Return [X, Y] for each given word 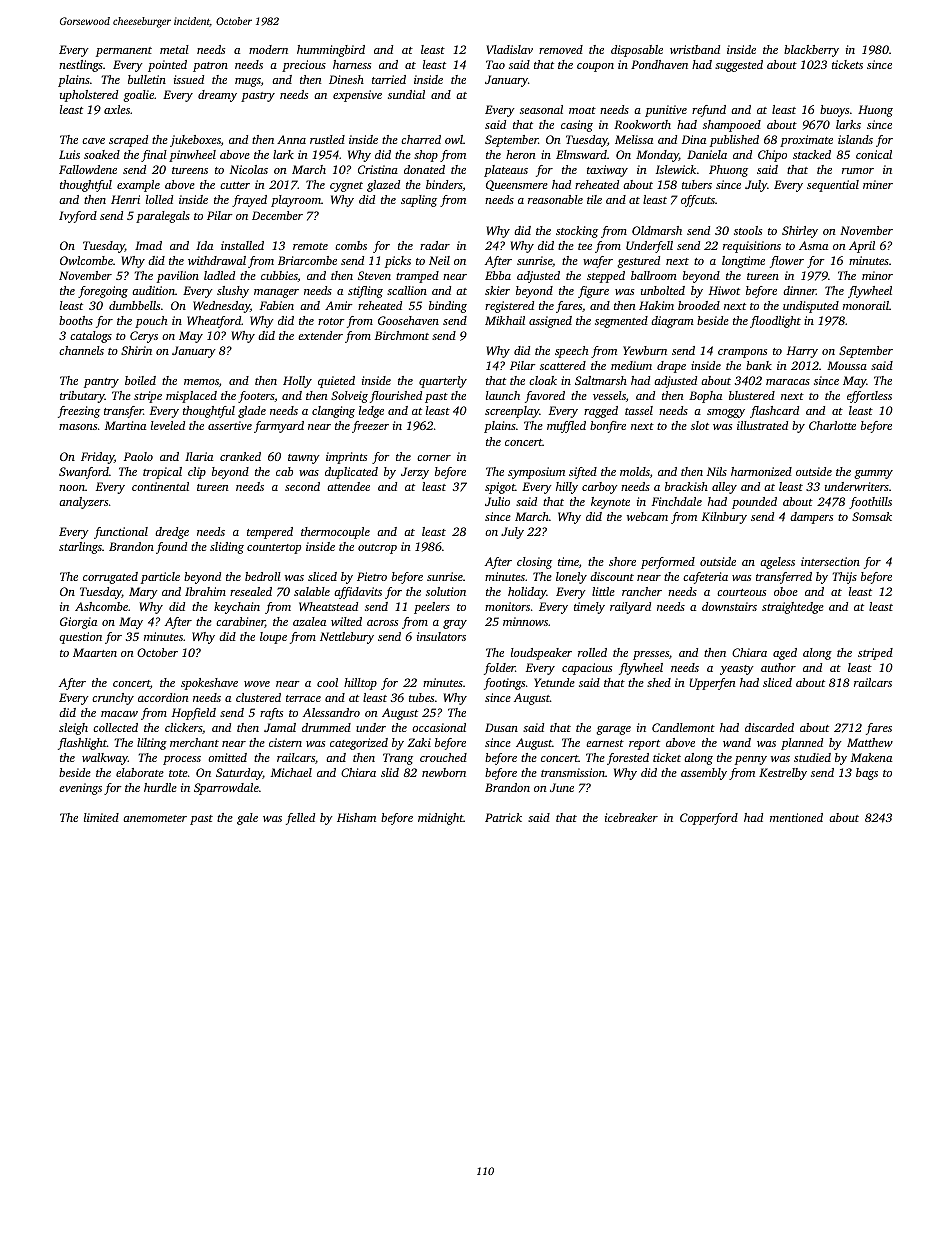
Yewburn [645, 350]
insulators [441, 636]
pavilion [178, 277]
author [778, 667]
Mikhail [505, 320]
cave [93, 141]
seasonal [541, 109]
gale [247, 819]
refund [709, 111]
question [80, 638]
